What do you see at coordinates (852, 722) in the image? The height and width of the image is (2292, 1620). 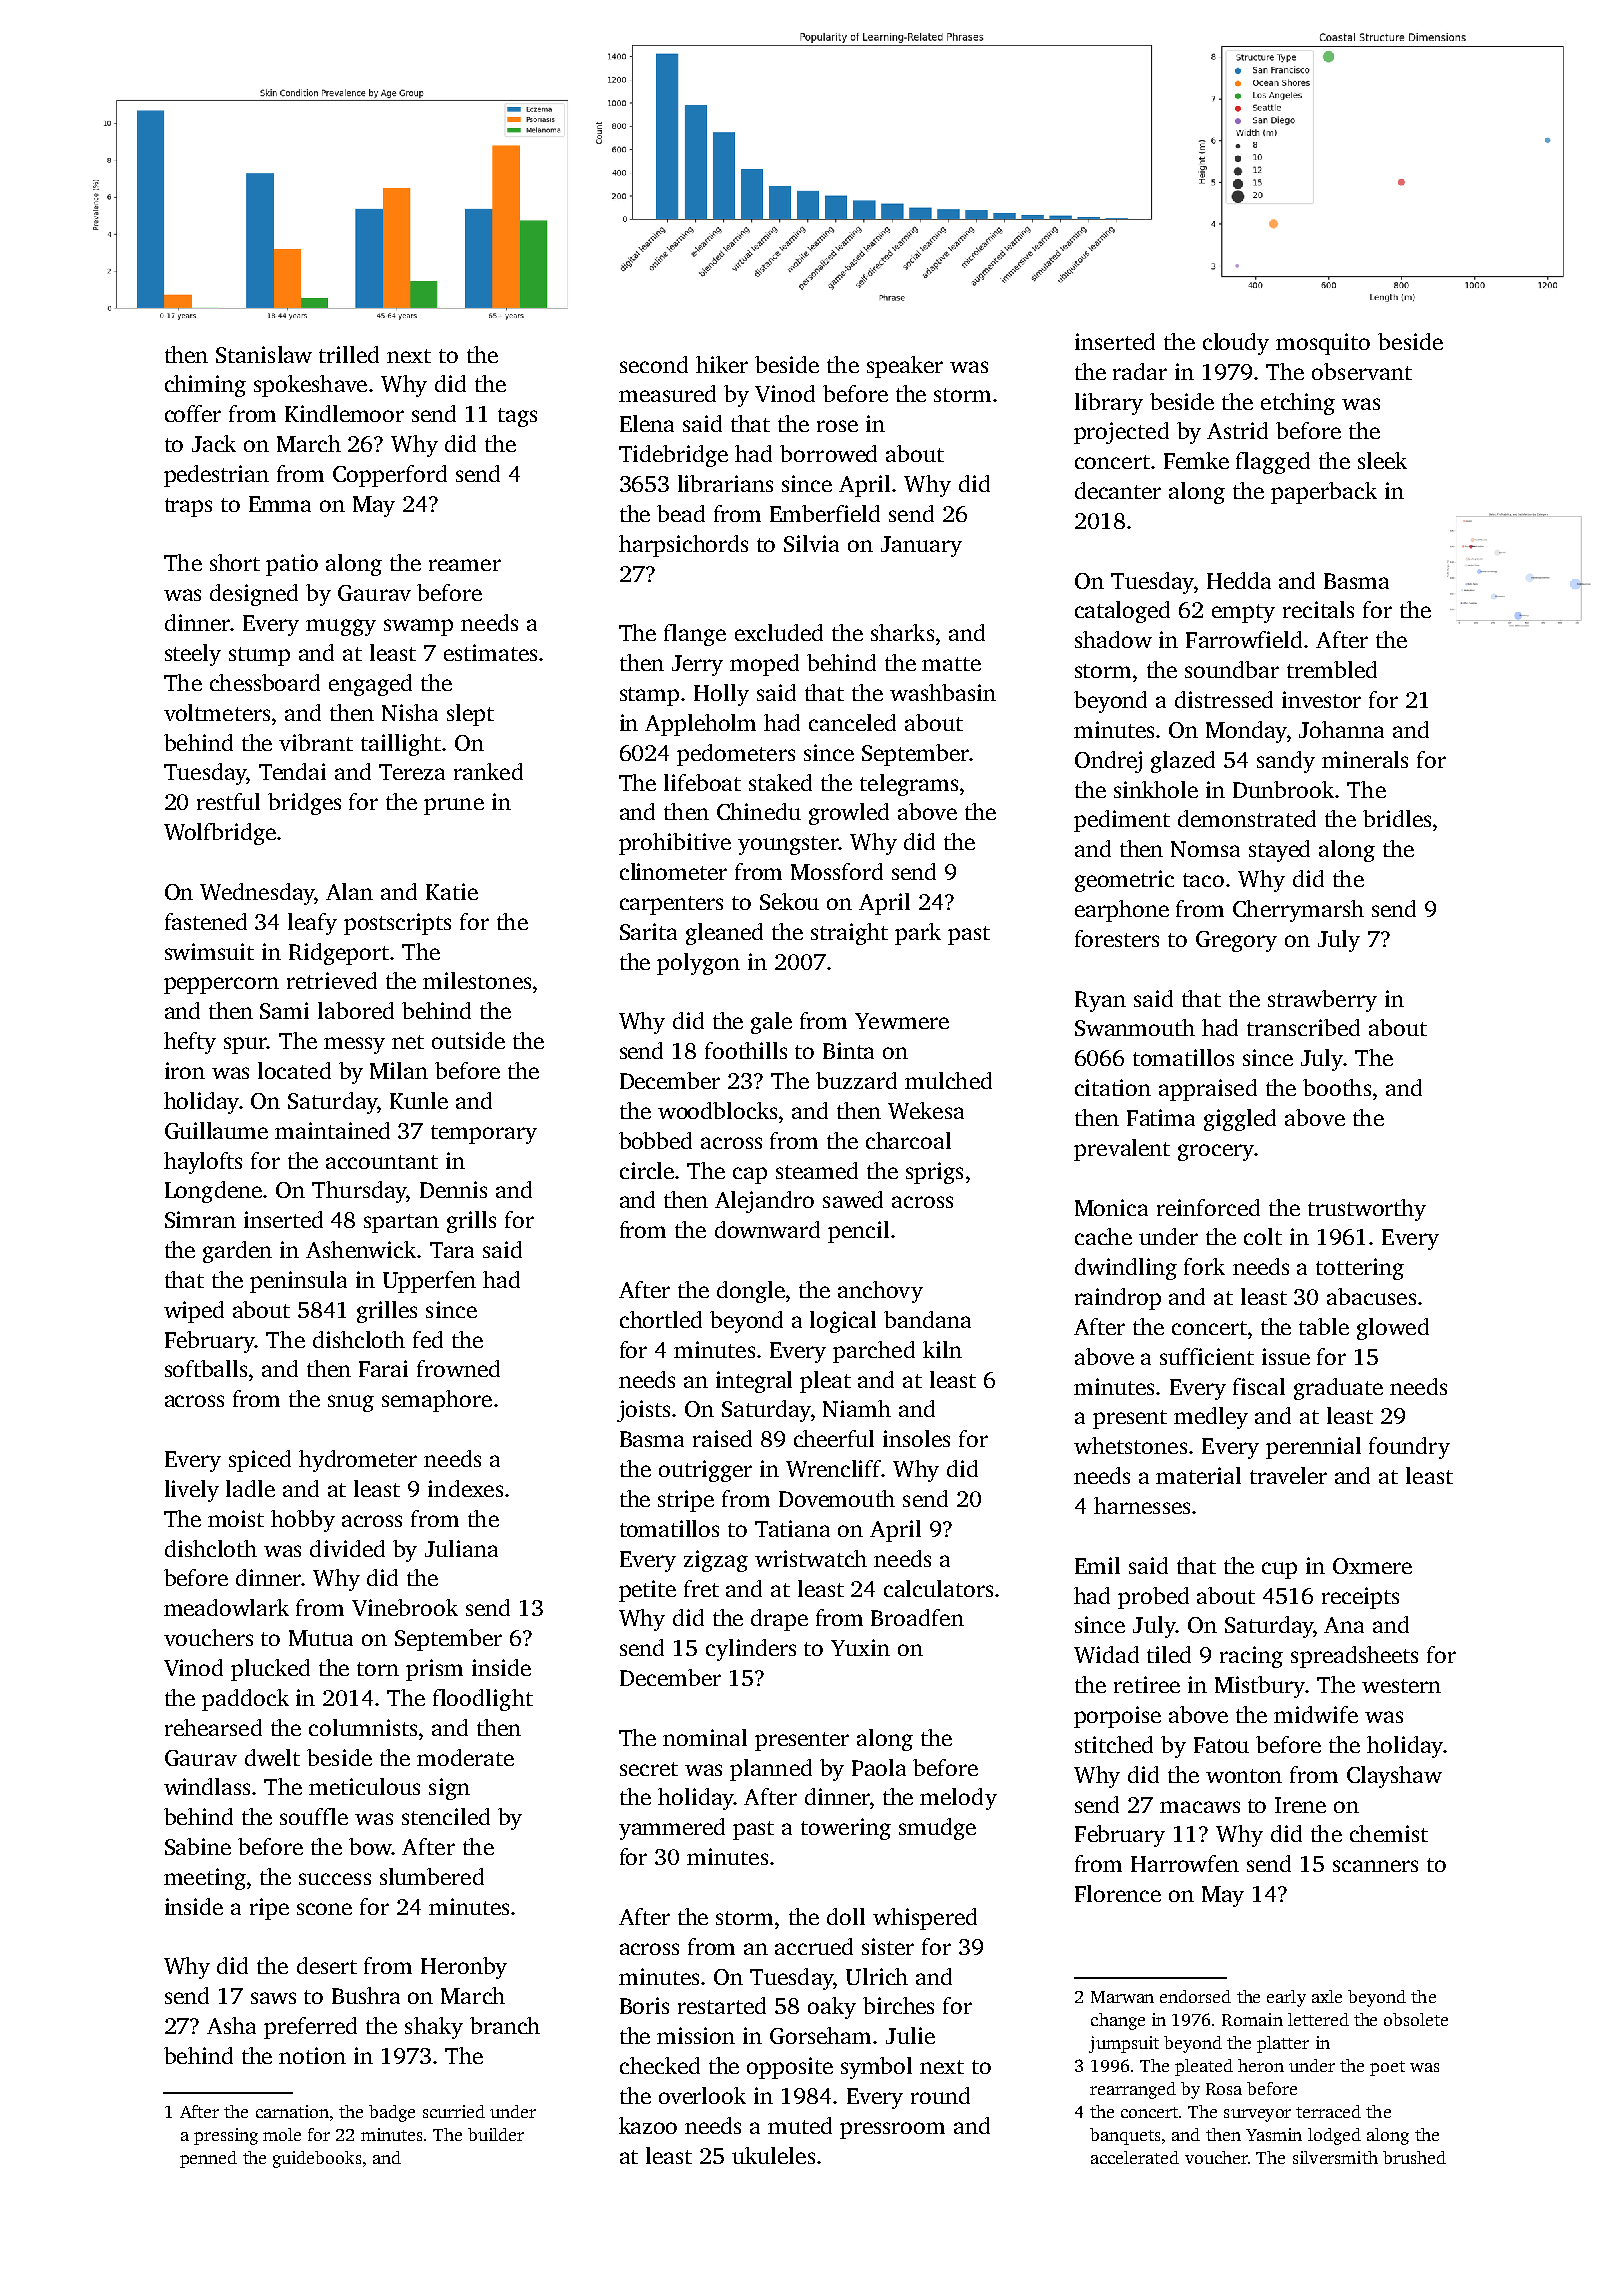 I see `canceled` at bounding box center [852, 722].
